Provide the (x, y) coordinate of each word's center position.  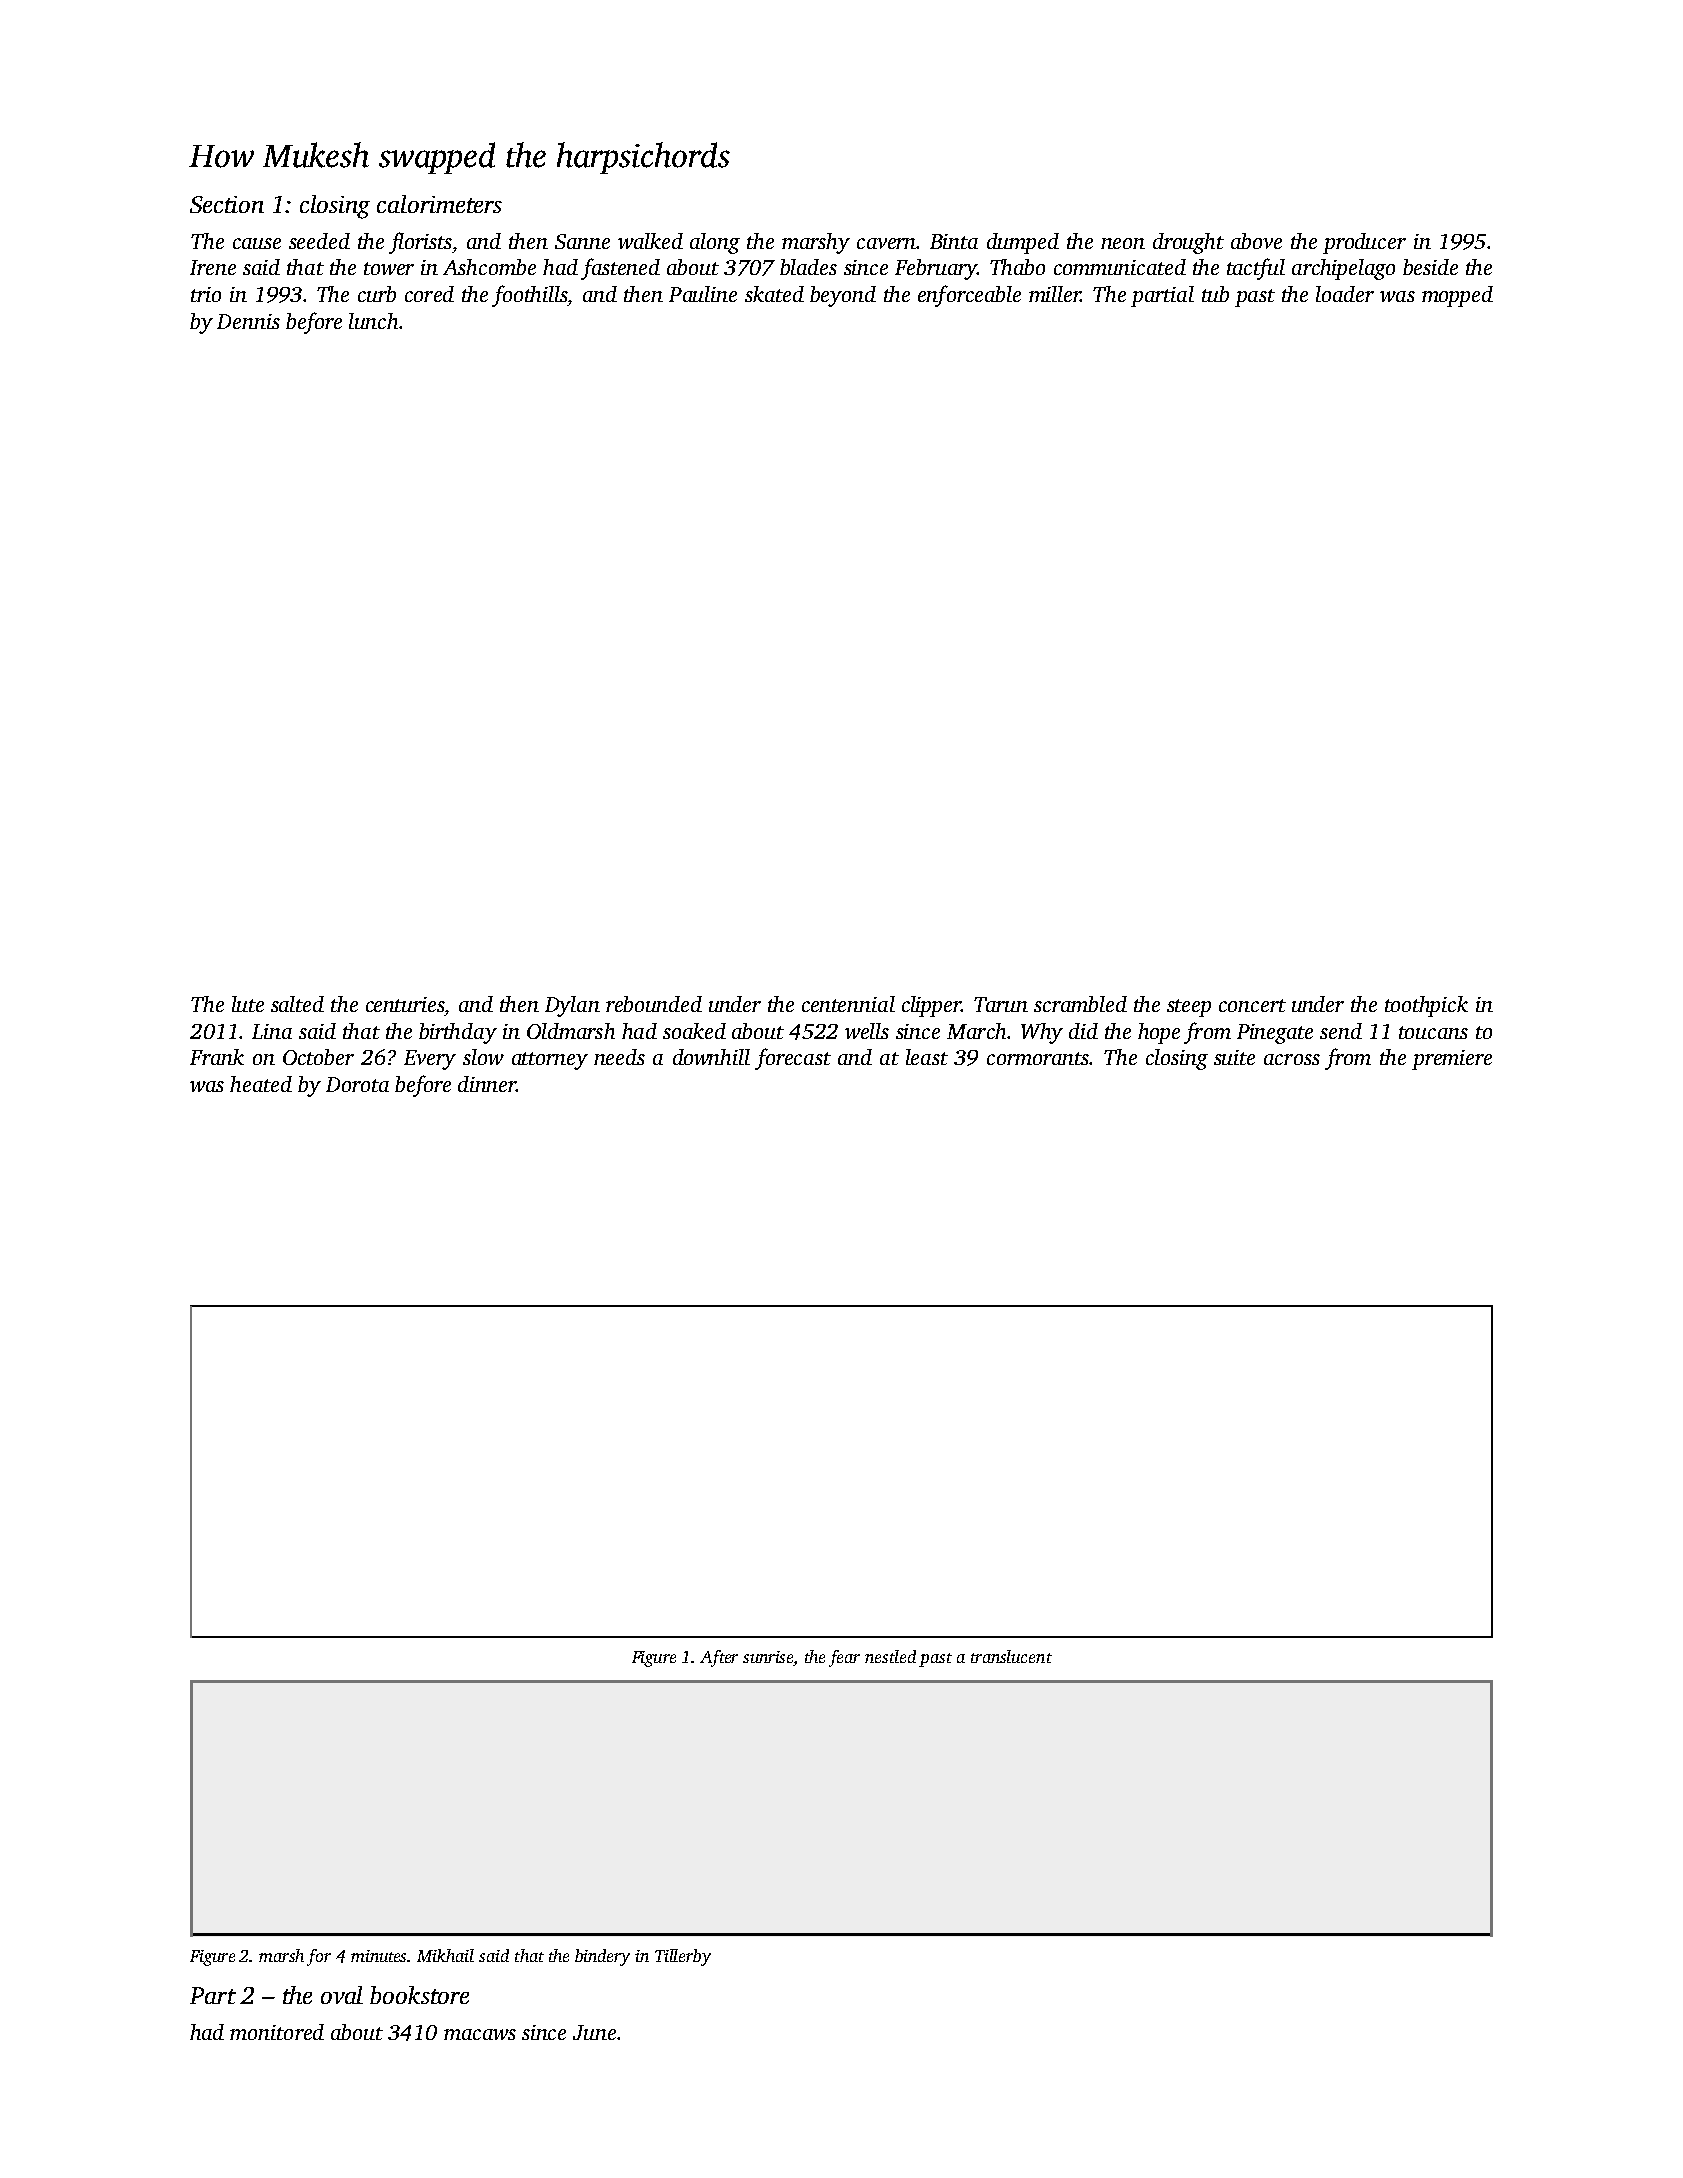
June (594, 2032)
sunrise (768, 1657)
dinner (487, 1084)
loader (1345, 294)
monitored (277, 2032)
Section (227, 204)
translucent (1011, 1656)
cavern (887, 243)
